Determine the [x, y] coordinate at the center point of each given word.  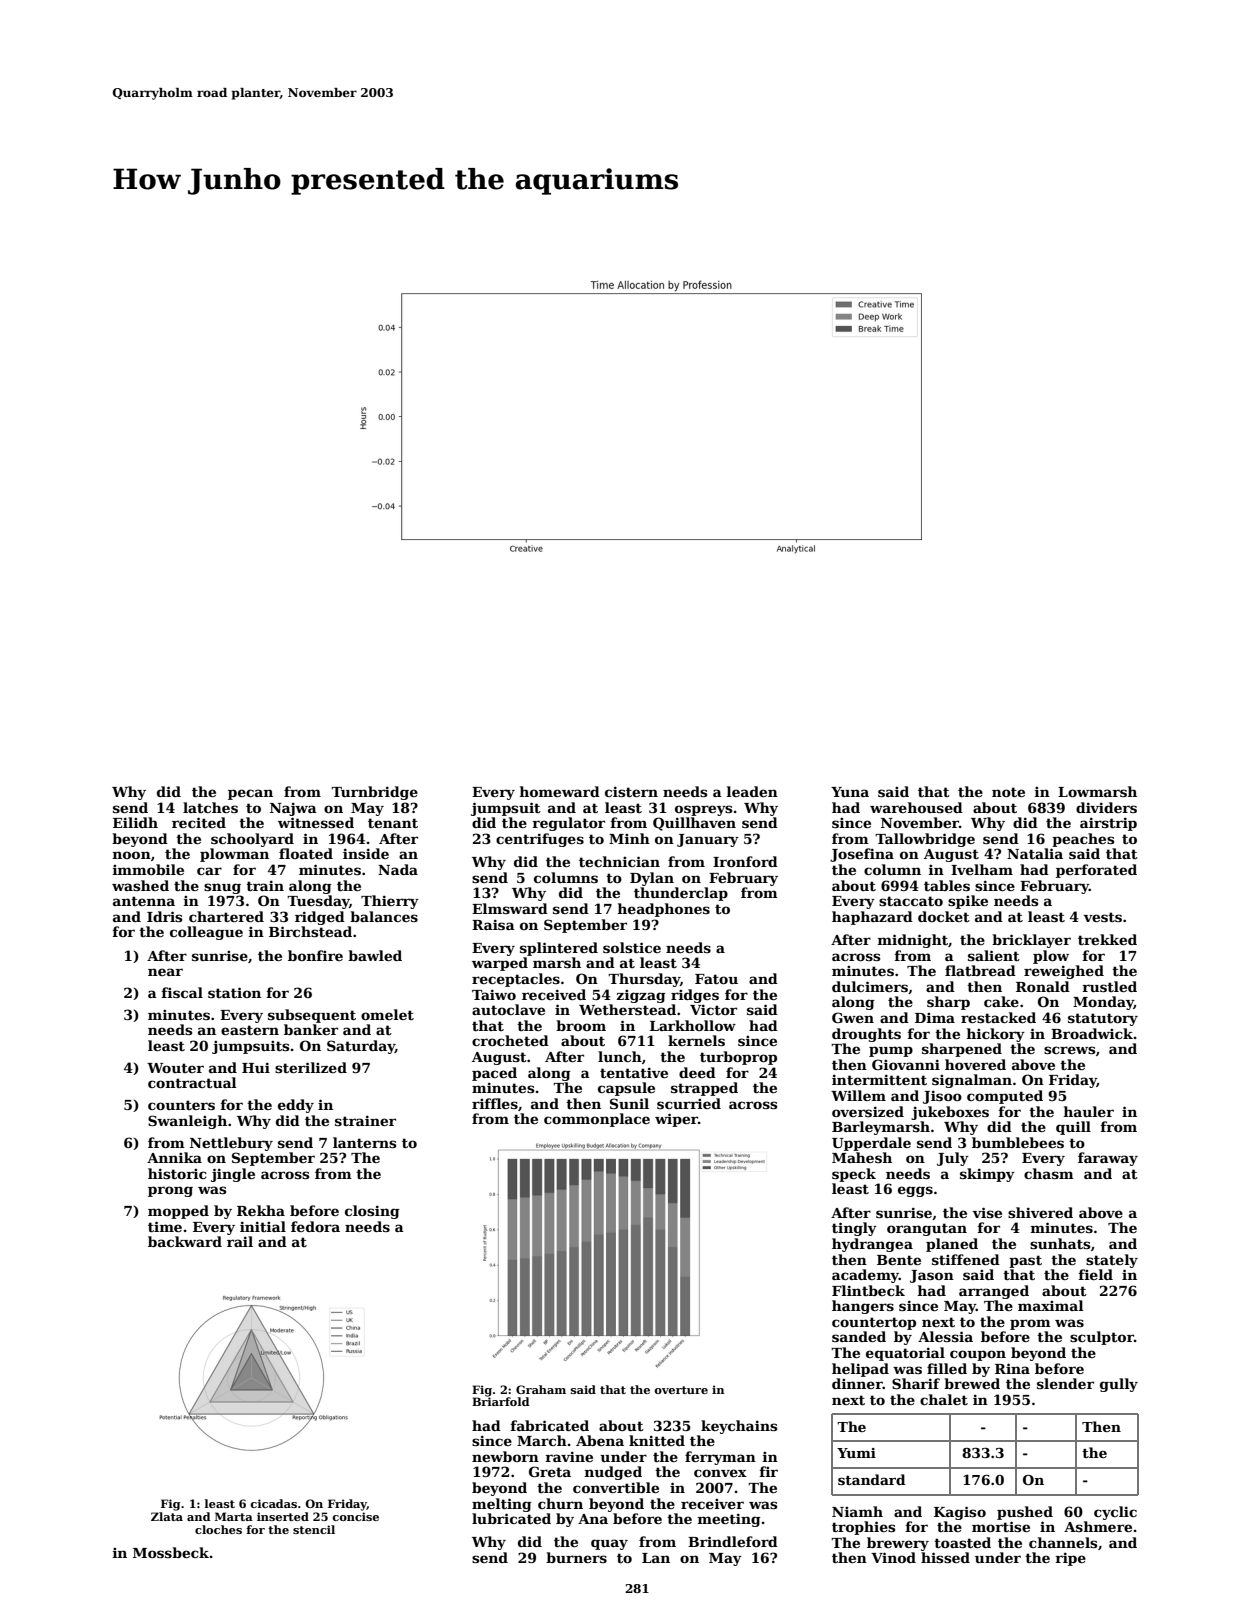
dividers [1106, 807]
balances [384, 916]
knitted [657, 1440]
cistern [631, 791]
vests [1103, 917]
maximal [1051, 1305]
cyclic [1115, 1513]
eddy [296, 1106]
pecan [250, 794]
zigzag [641, 996]
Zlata [167, 1516]
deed [697, 1072]
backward [185, 1241]
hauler [1089, 1111]
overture [681, 1390]
